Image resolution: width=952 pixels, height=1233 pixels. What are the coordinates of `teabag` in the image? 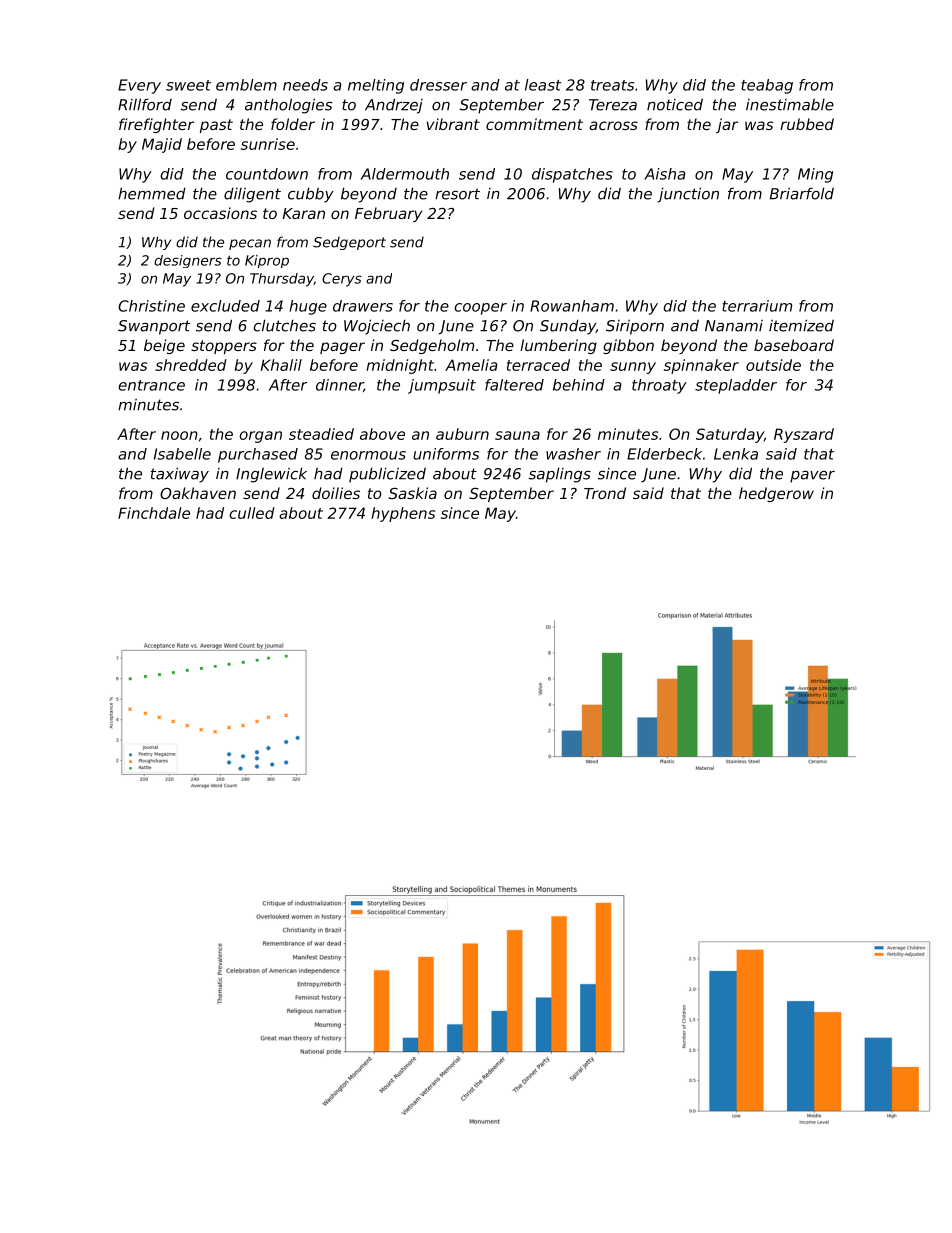 It's located at (767, 86).
